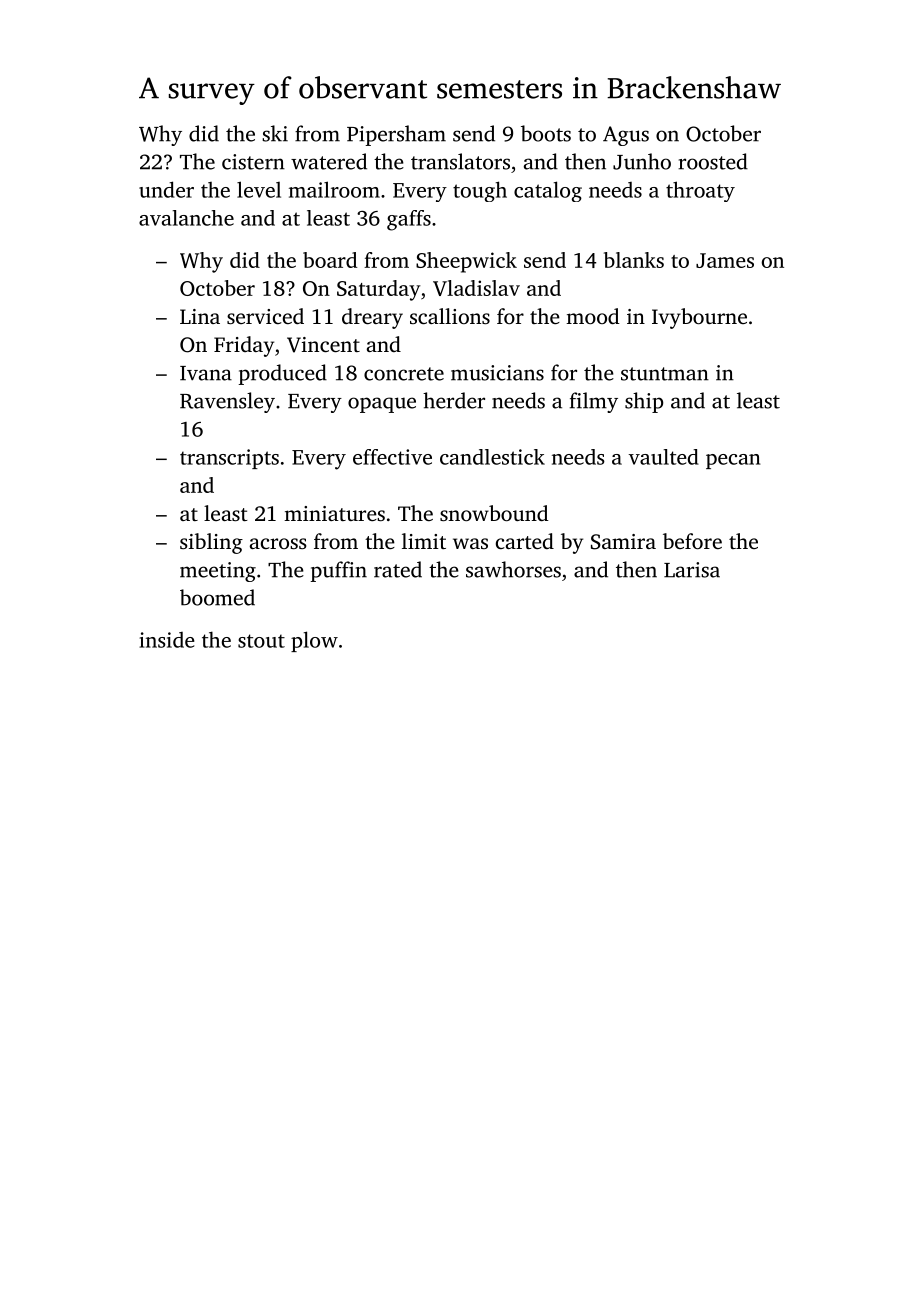  What do you see at coordinates (404, 374) in the screenshot?
I see `concrete` at bounding box center [404, 374].
